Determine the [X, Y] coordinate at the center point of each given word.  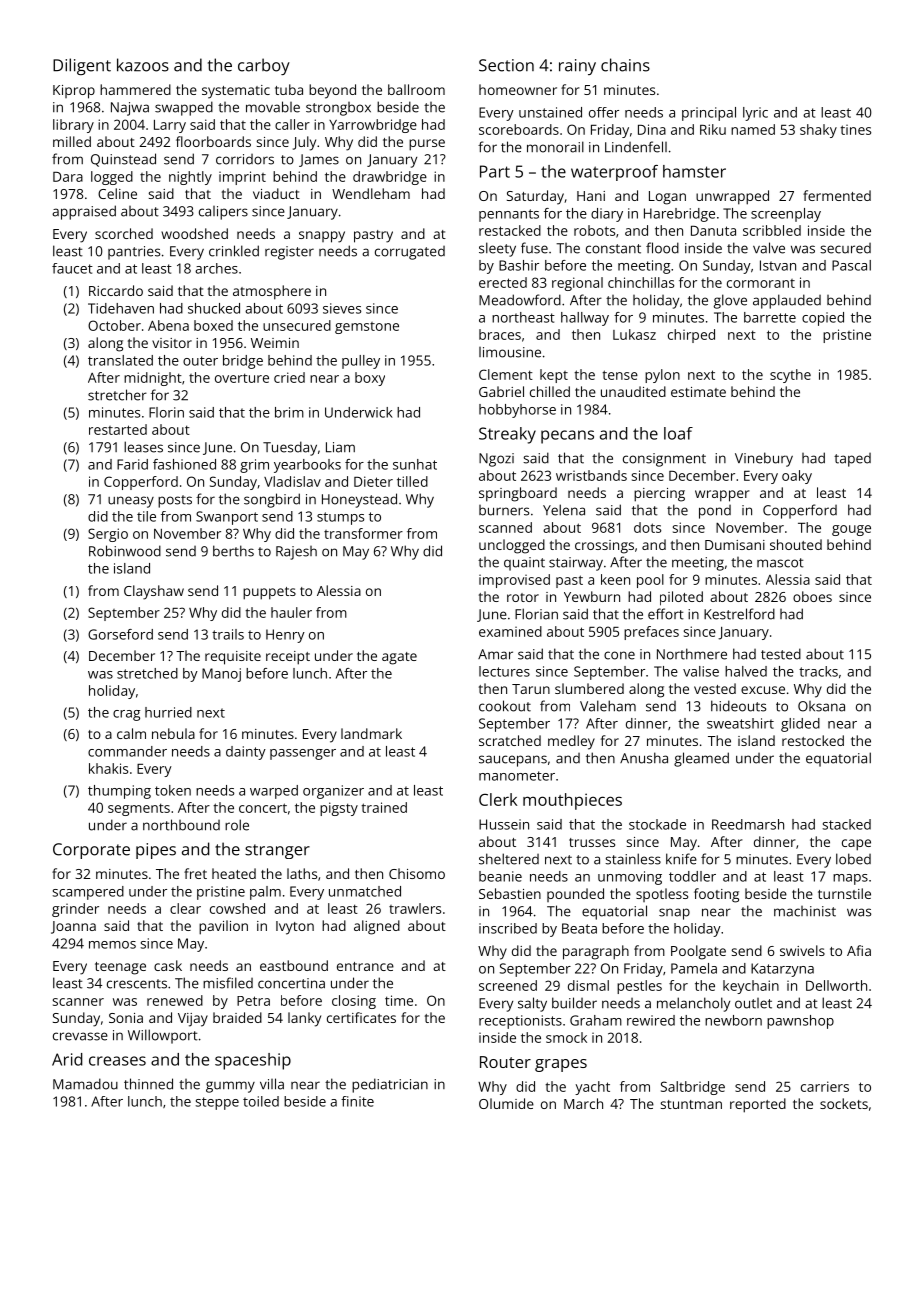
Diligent [82, 66]
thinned [148, 1084]
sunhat [415, 464]
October [114, 325]
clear [185, 908]
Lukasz [634, 334]
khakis [108, 768]
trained [384, 807]
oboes [812, 596]
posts [175, 501]
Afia [859, 950]
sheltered [509, 859]
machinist [805, 911]
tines [855, 130]
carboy [264, 66]
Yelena [564, 510]
